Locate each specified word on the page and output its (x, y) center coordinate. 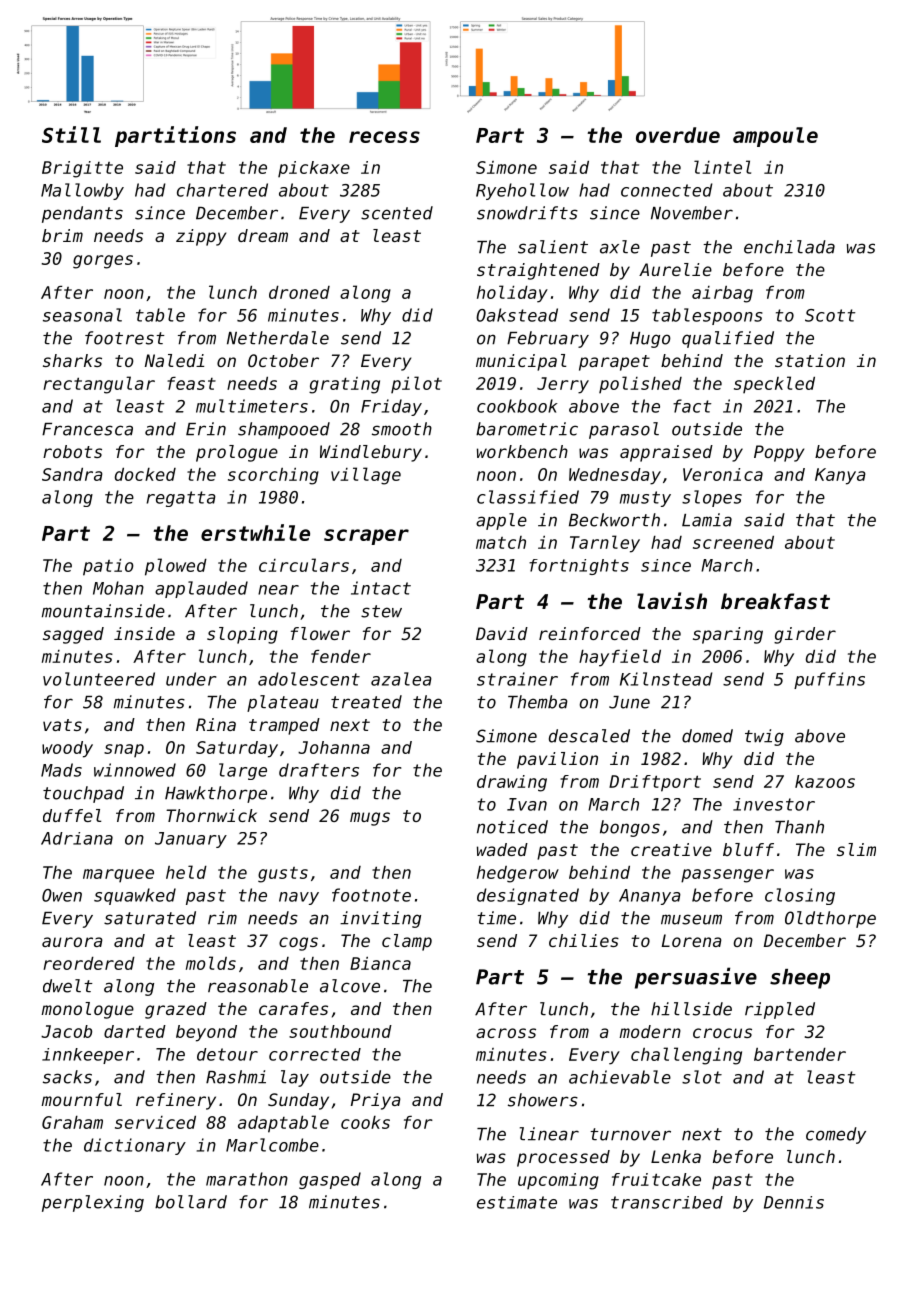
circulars (304, 565)
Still (71, 134)
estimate (517, 1202)
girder (805, 635)
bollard (191, 1202)
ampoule (775, 137)
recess (384, 137)
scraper (366, 537)
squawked (135, 896)
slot (702, 1077)
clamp (407, 942)
